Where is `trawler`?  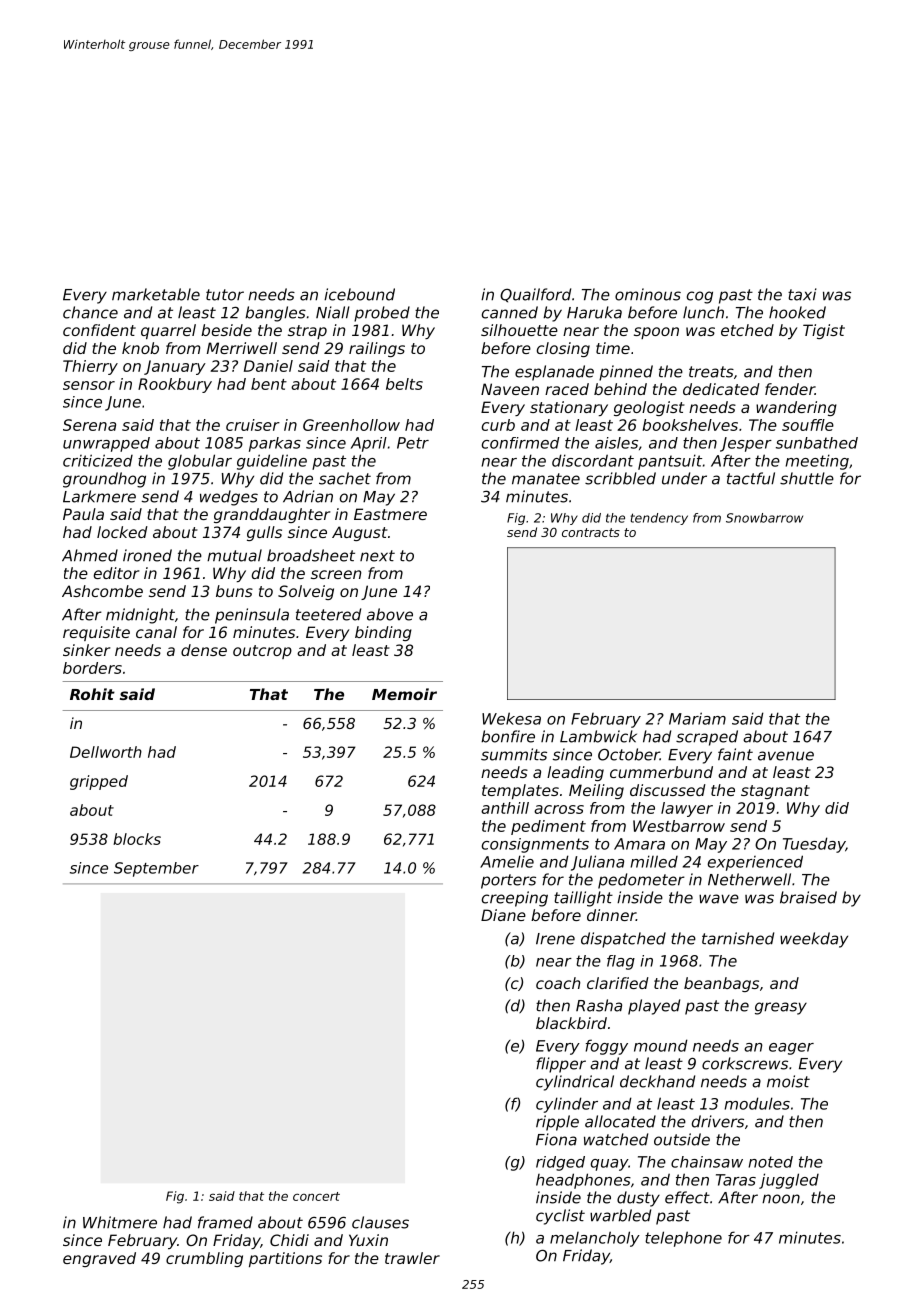 trawler is located at coordinates (412, 1258).
